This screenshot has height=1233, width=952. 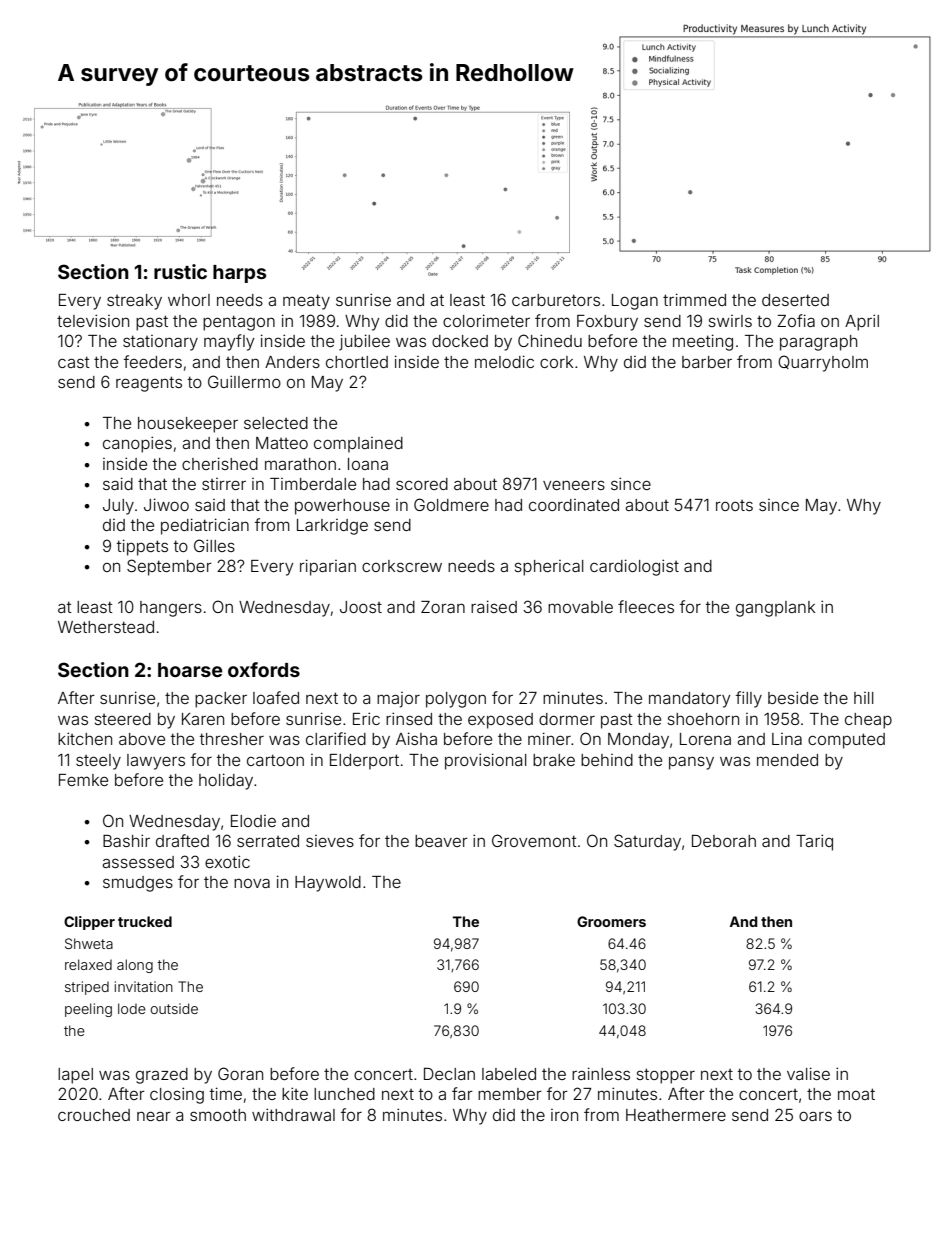 What do you see at coordinates (441, 841) in the screenshot?
I see `beaver` at bounding box center [441, 841].
